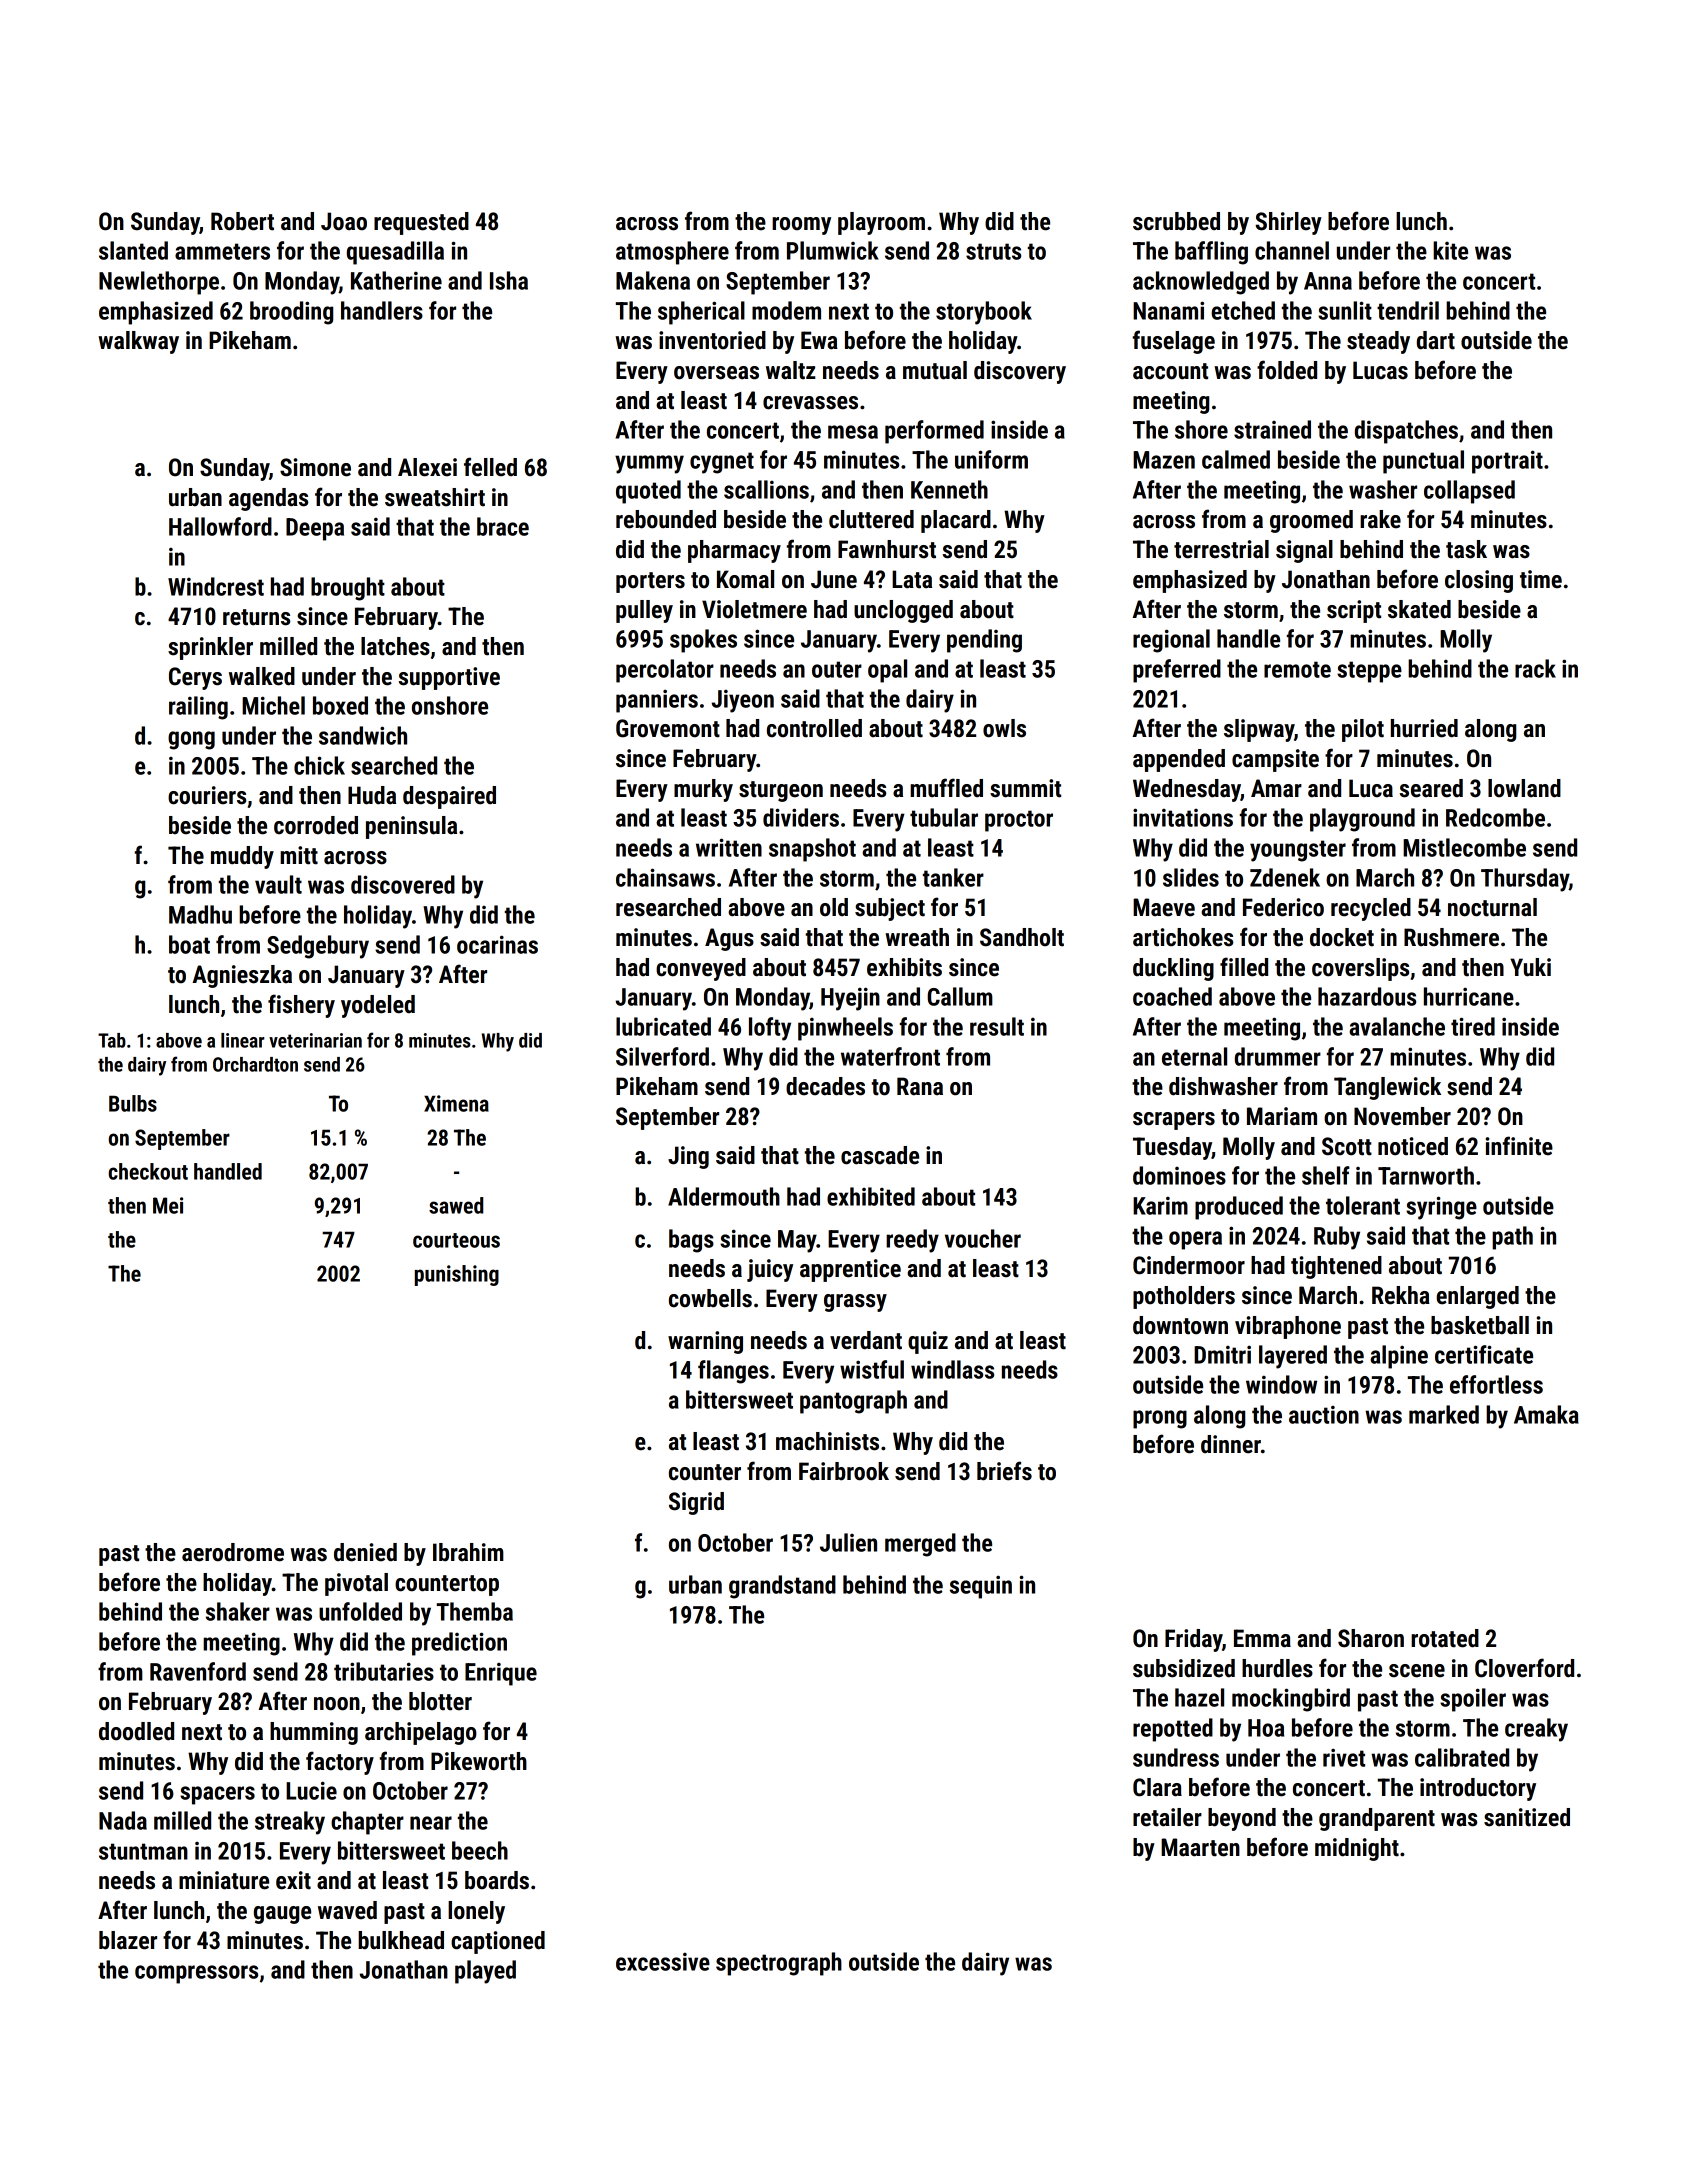 The height and width of the screenshot is (2178, 1683). What do you see at coordinates (168, 1205) in the screenshot?
I see `Mei` at bounding box center [168, 1205].
